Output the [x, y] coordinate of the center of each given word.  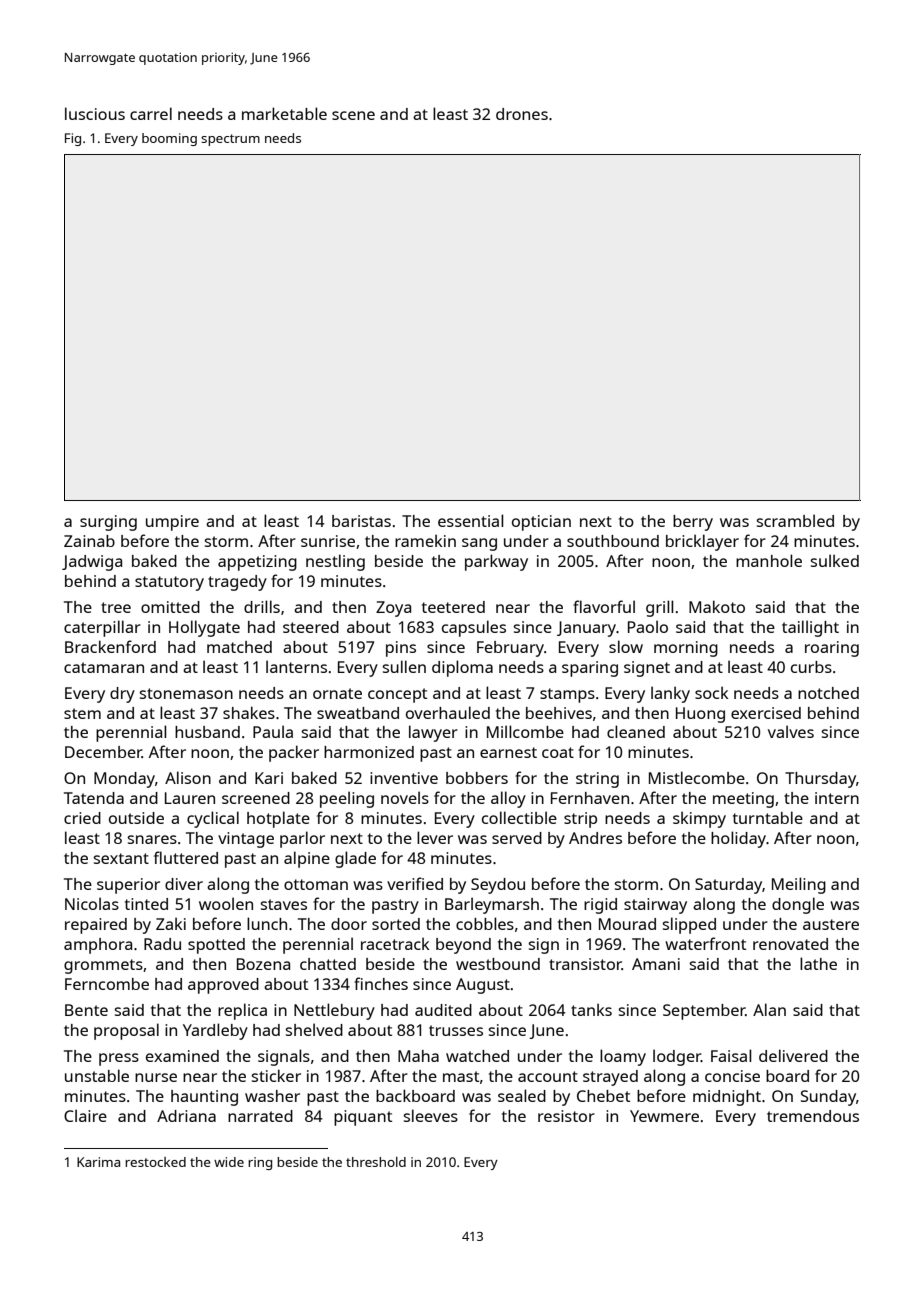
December [103, 752]
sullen [404, 666]
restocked [155, 1162]
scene [353, 115]
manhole [769, 560]
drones [522, 114]
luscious [95, 113]
